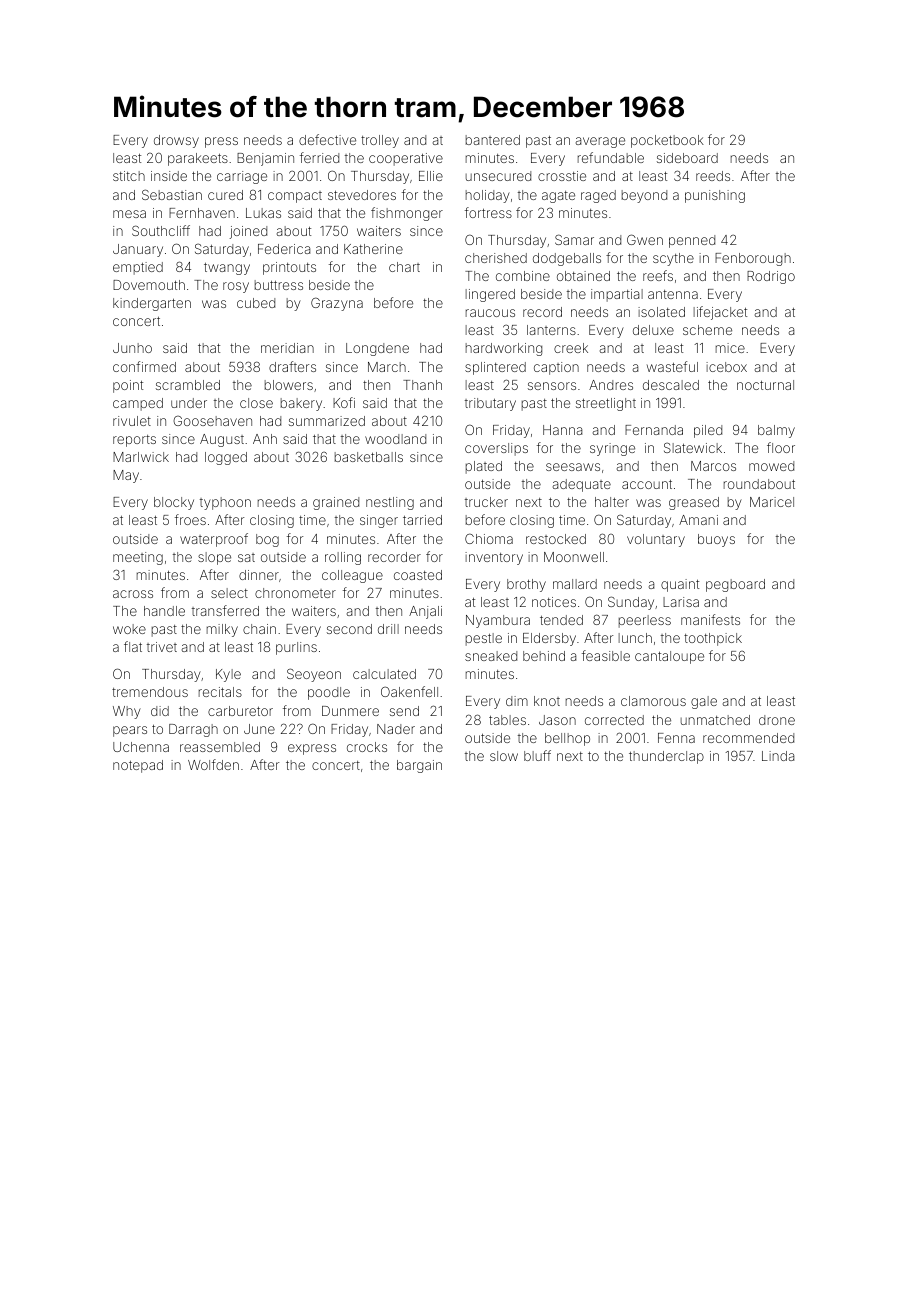  Describe the element at coordinates (176, 141) in the screenshot. I see `drowsy` at that location.
